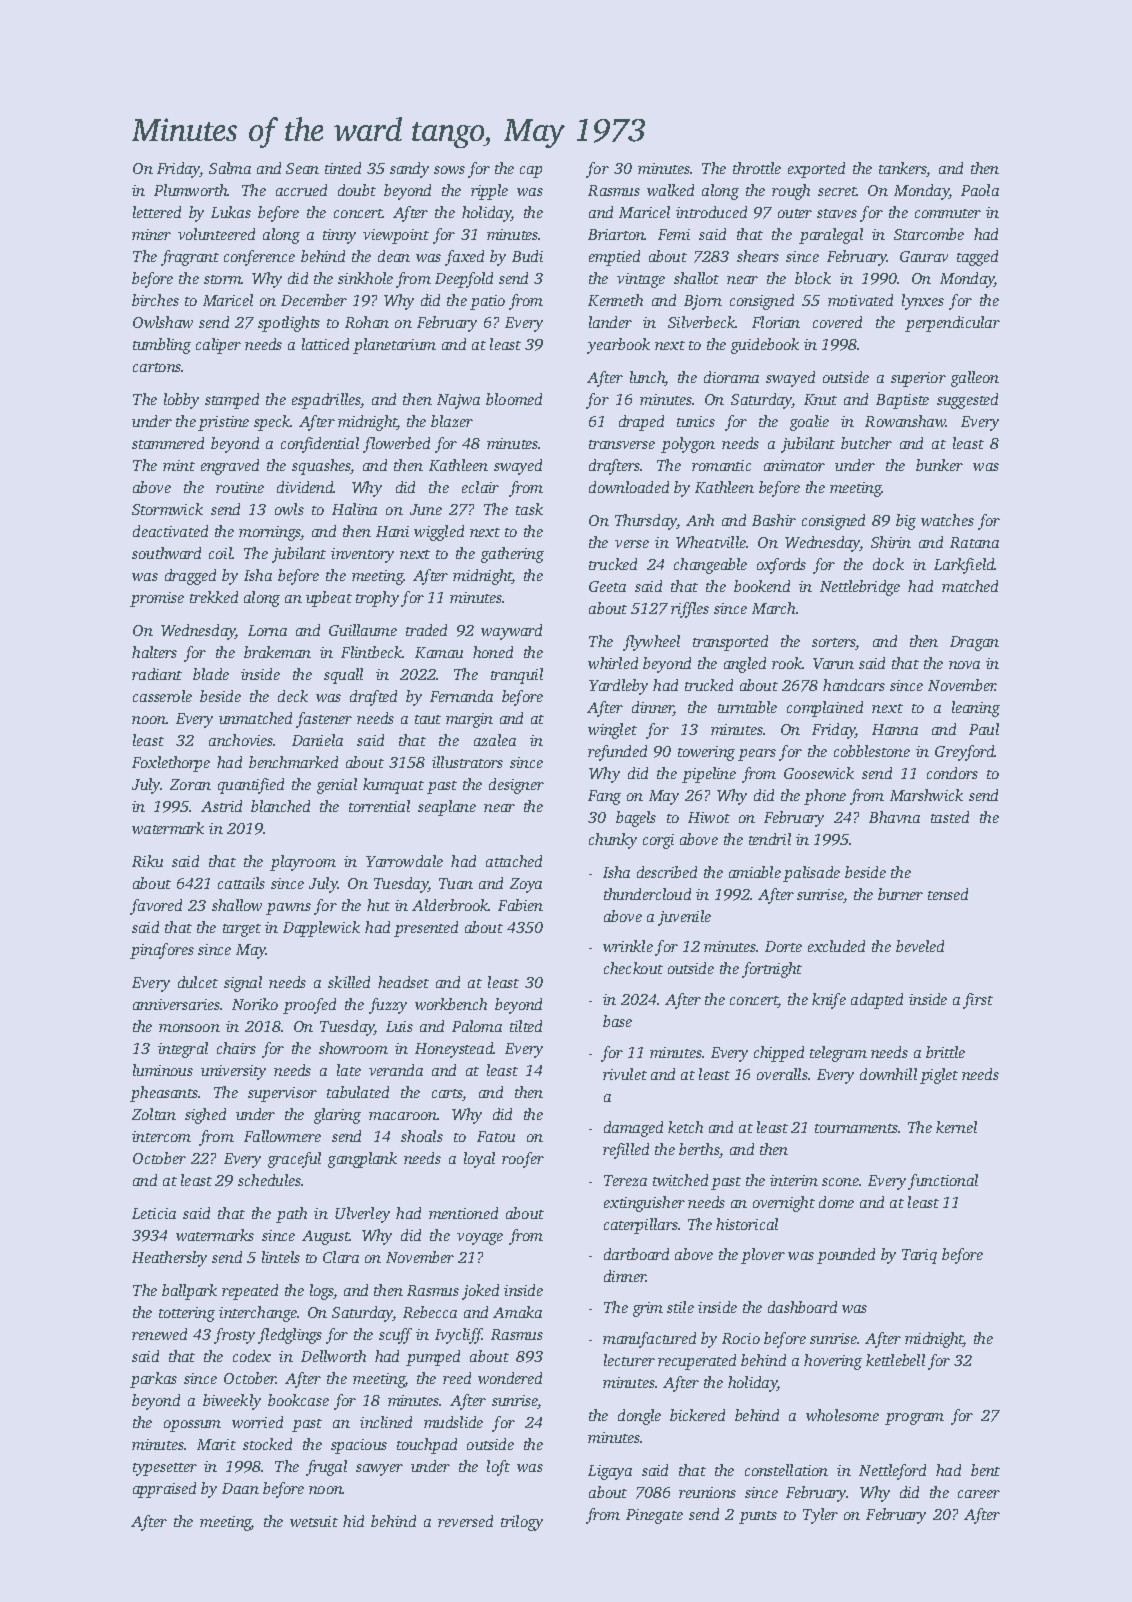 Image resolution: width=1132 pixels, height=1602 pixels. I want to click on conference, so click(259, 258).
